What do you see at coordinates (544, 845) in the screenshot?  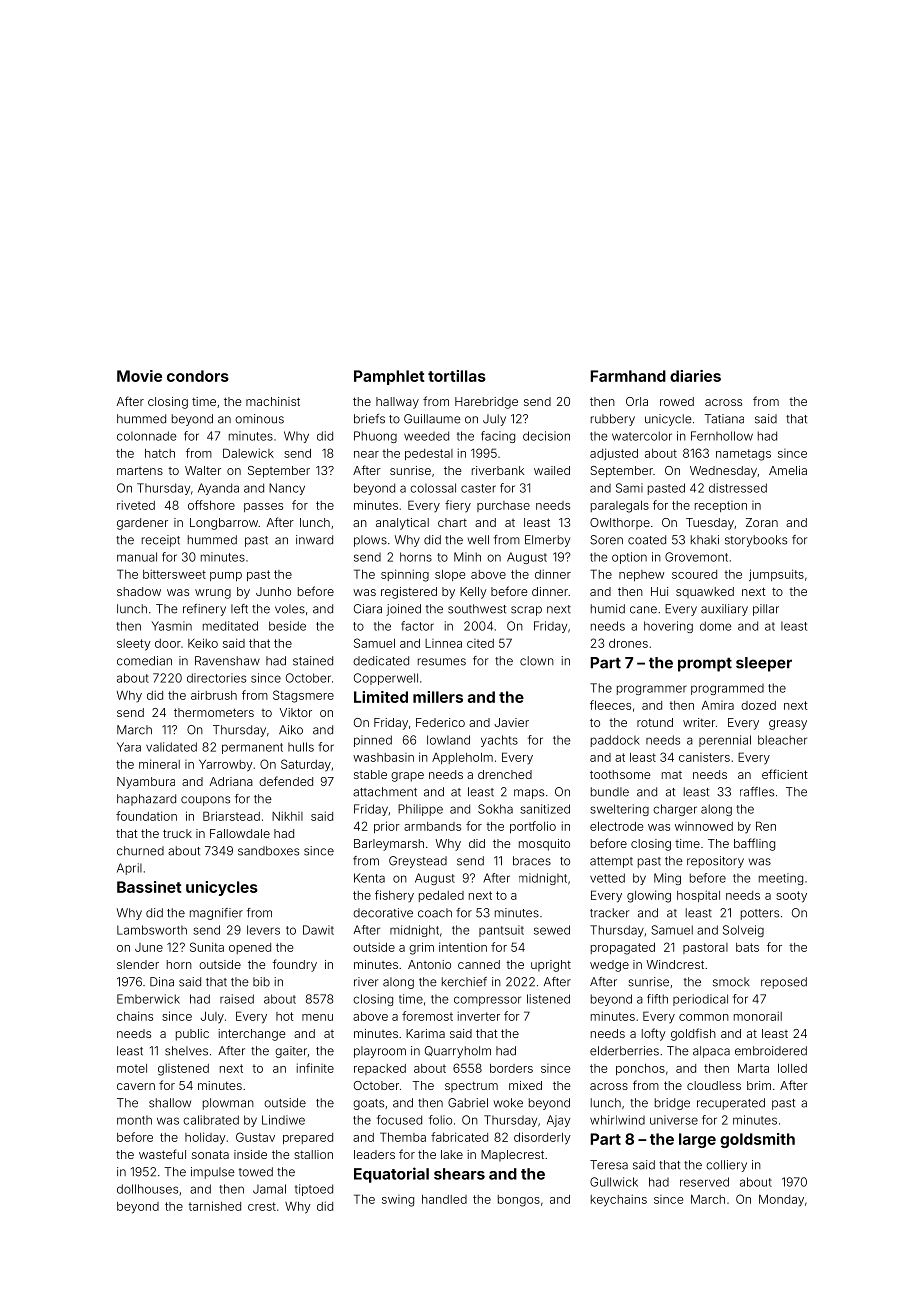 I see `mosquito` at bounding box center [544, 845].
